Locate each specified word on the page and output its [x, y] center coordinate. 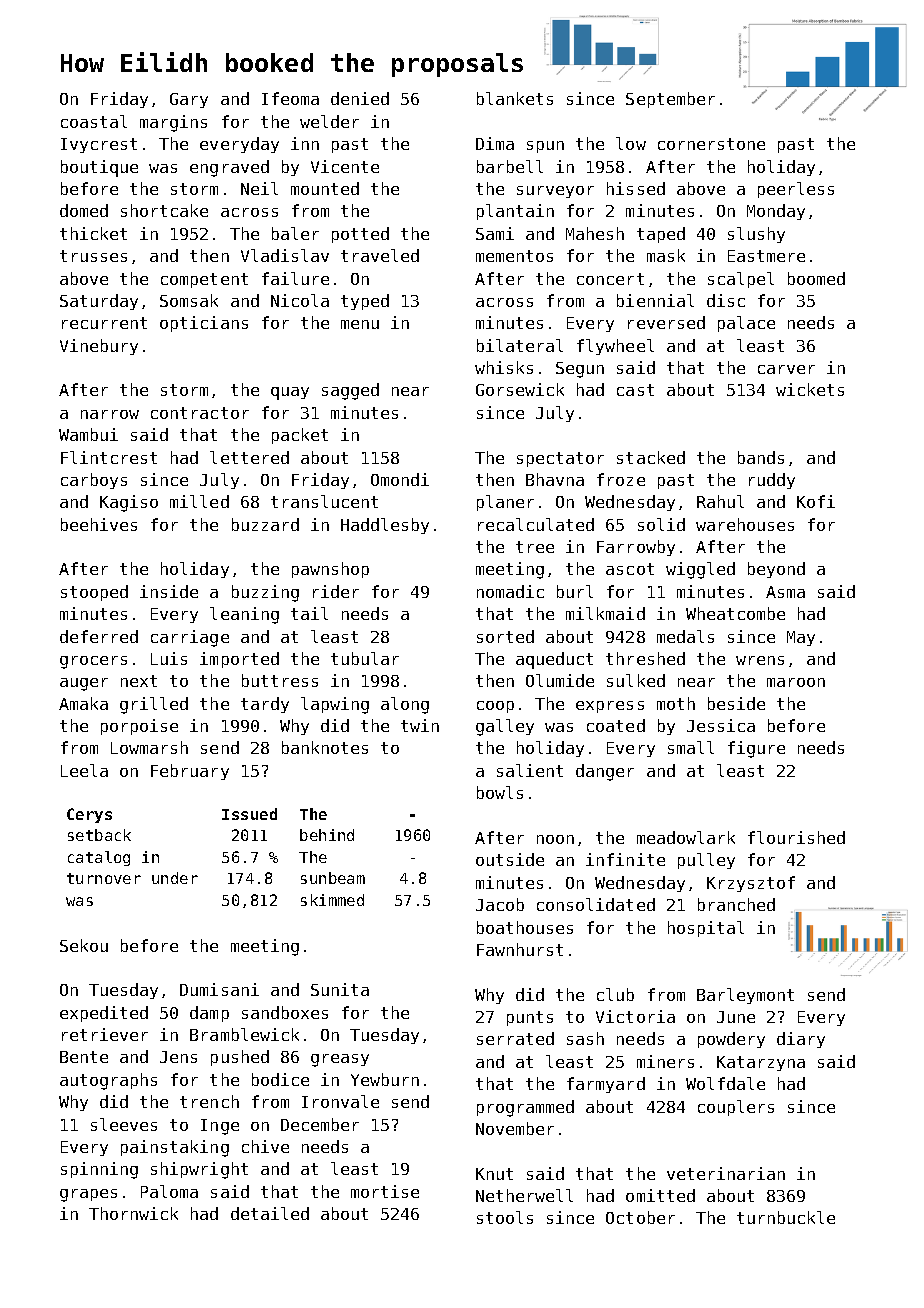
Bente [84, 1057]
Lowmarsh [149, 747]
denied [360, 98]
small [691, 747]
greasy [340, 1060]
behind [327, 835]
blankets [515, 98]
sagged [350, 391]
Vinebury [99, 347]
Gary [189, 100]
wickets [810, 389]
